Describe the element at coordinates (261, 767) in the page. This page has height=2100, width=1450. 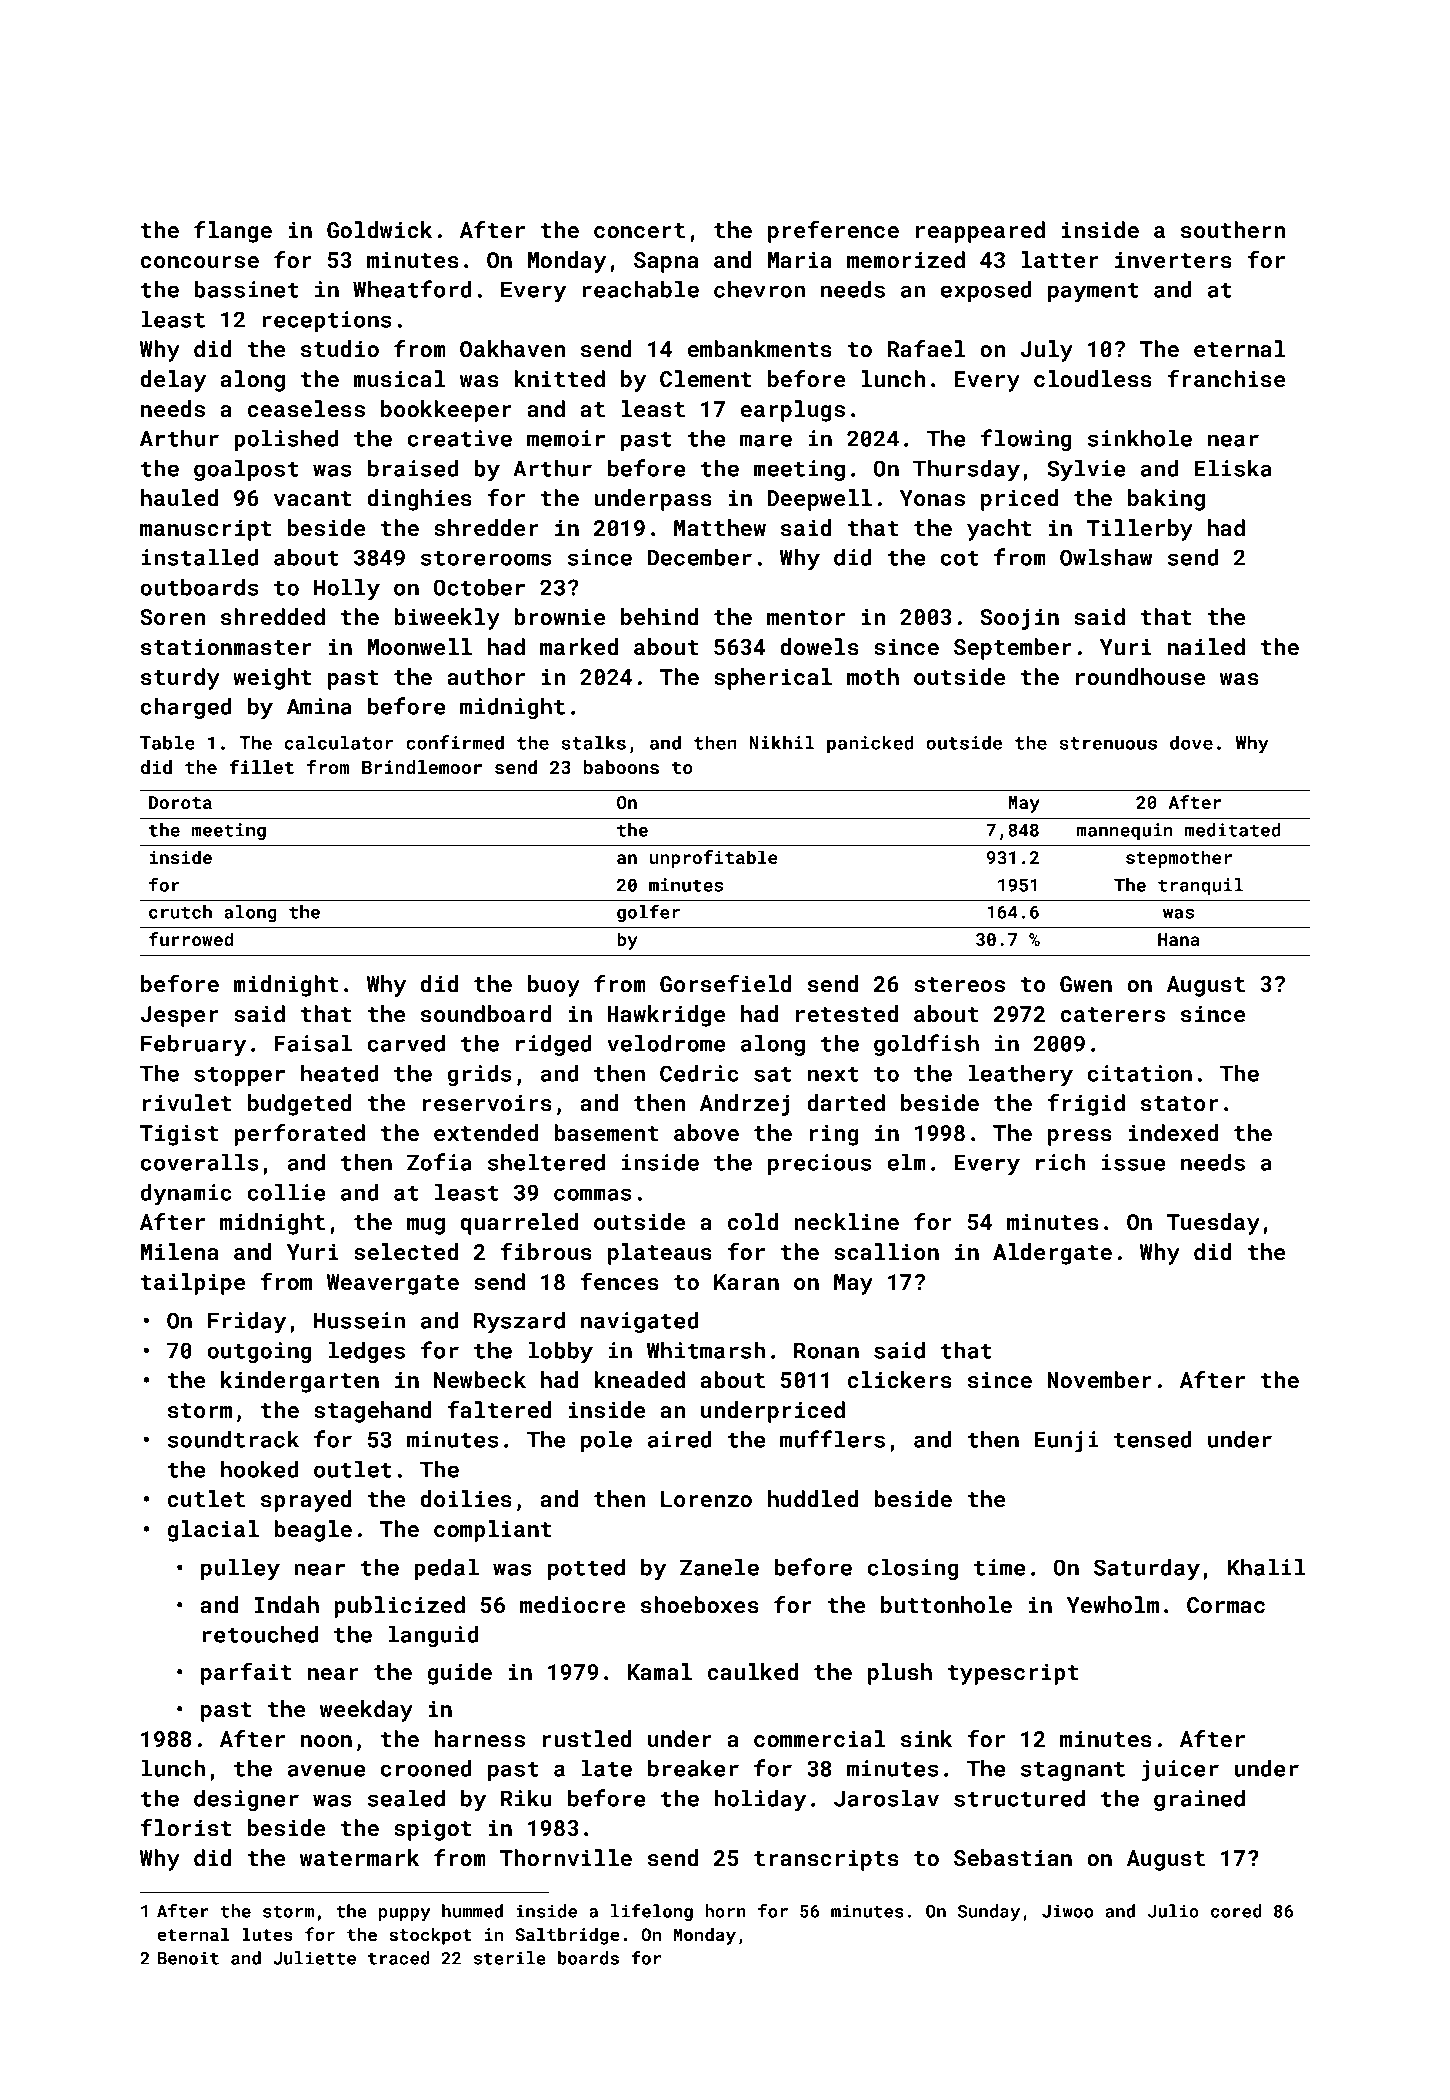
I see `fillet` at that location.
